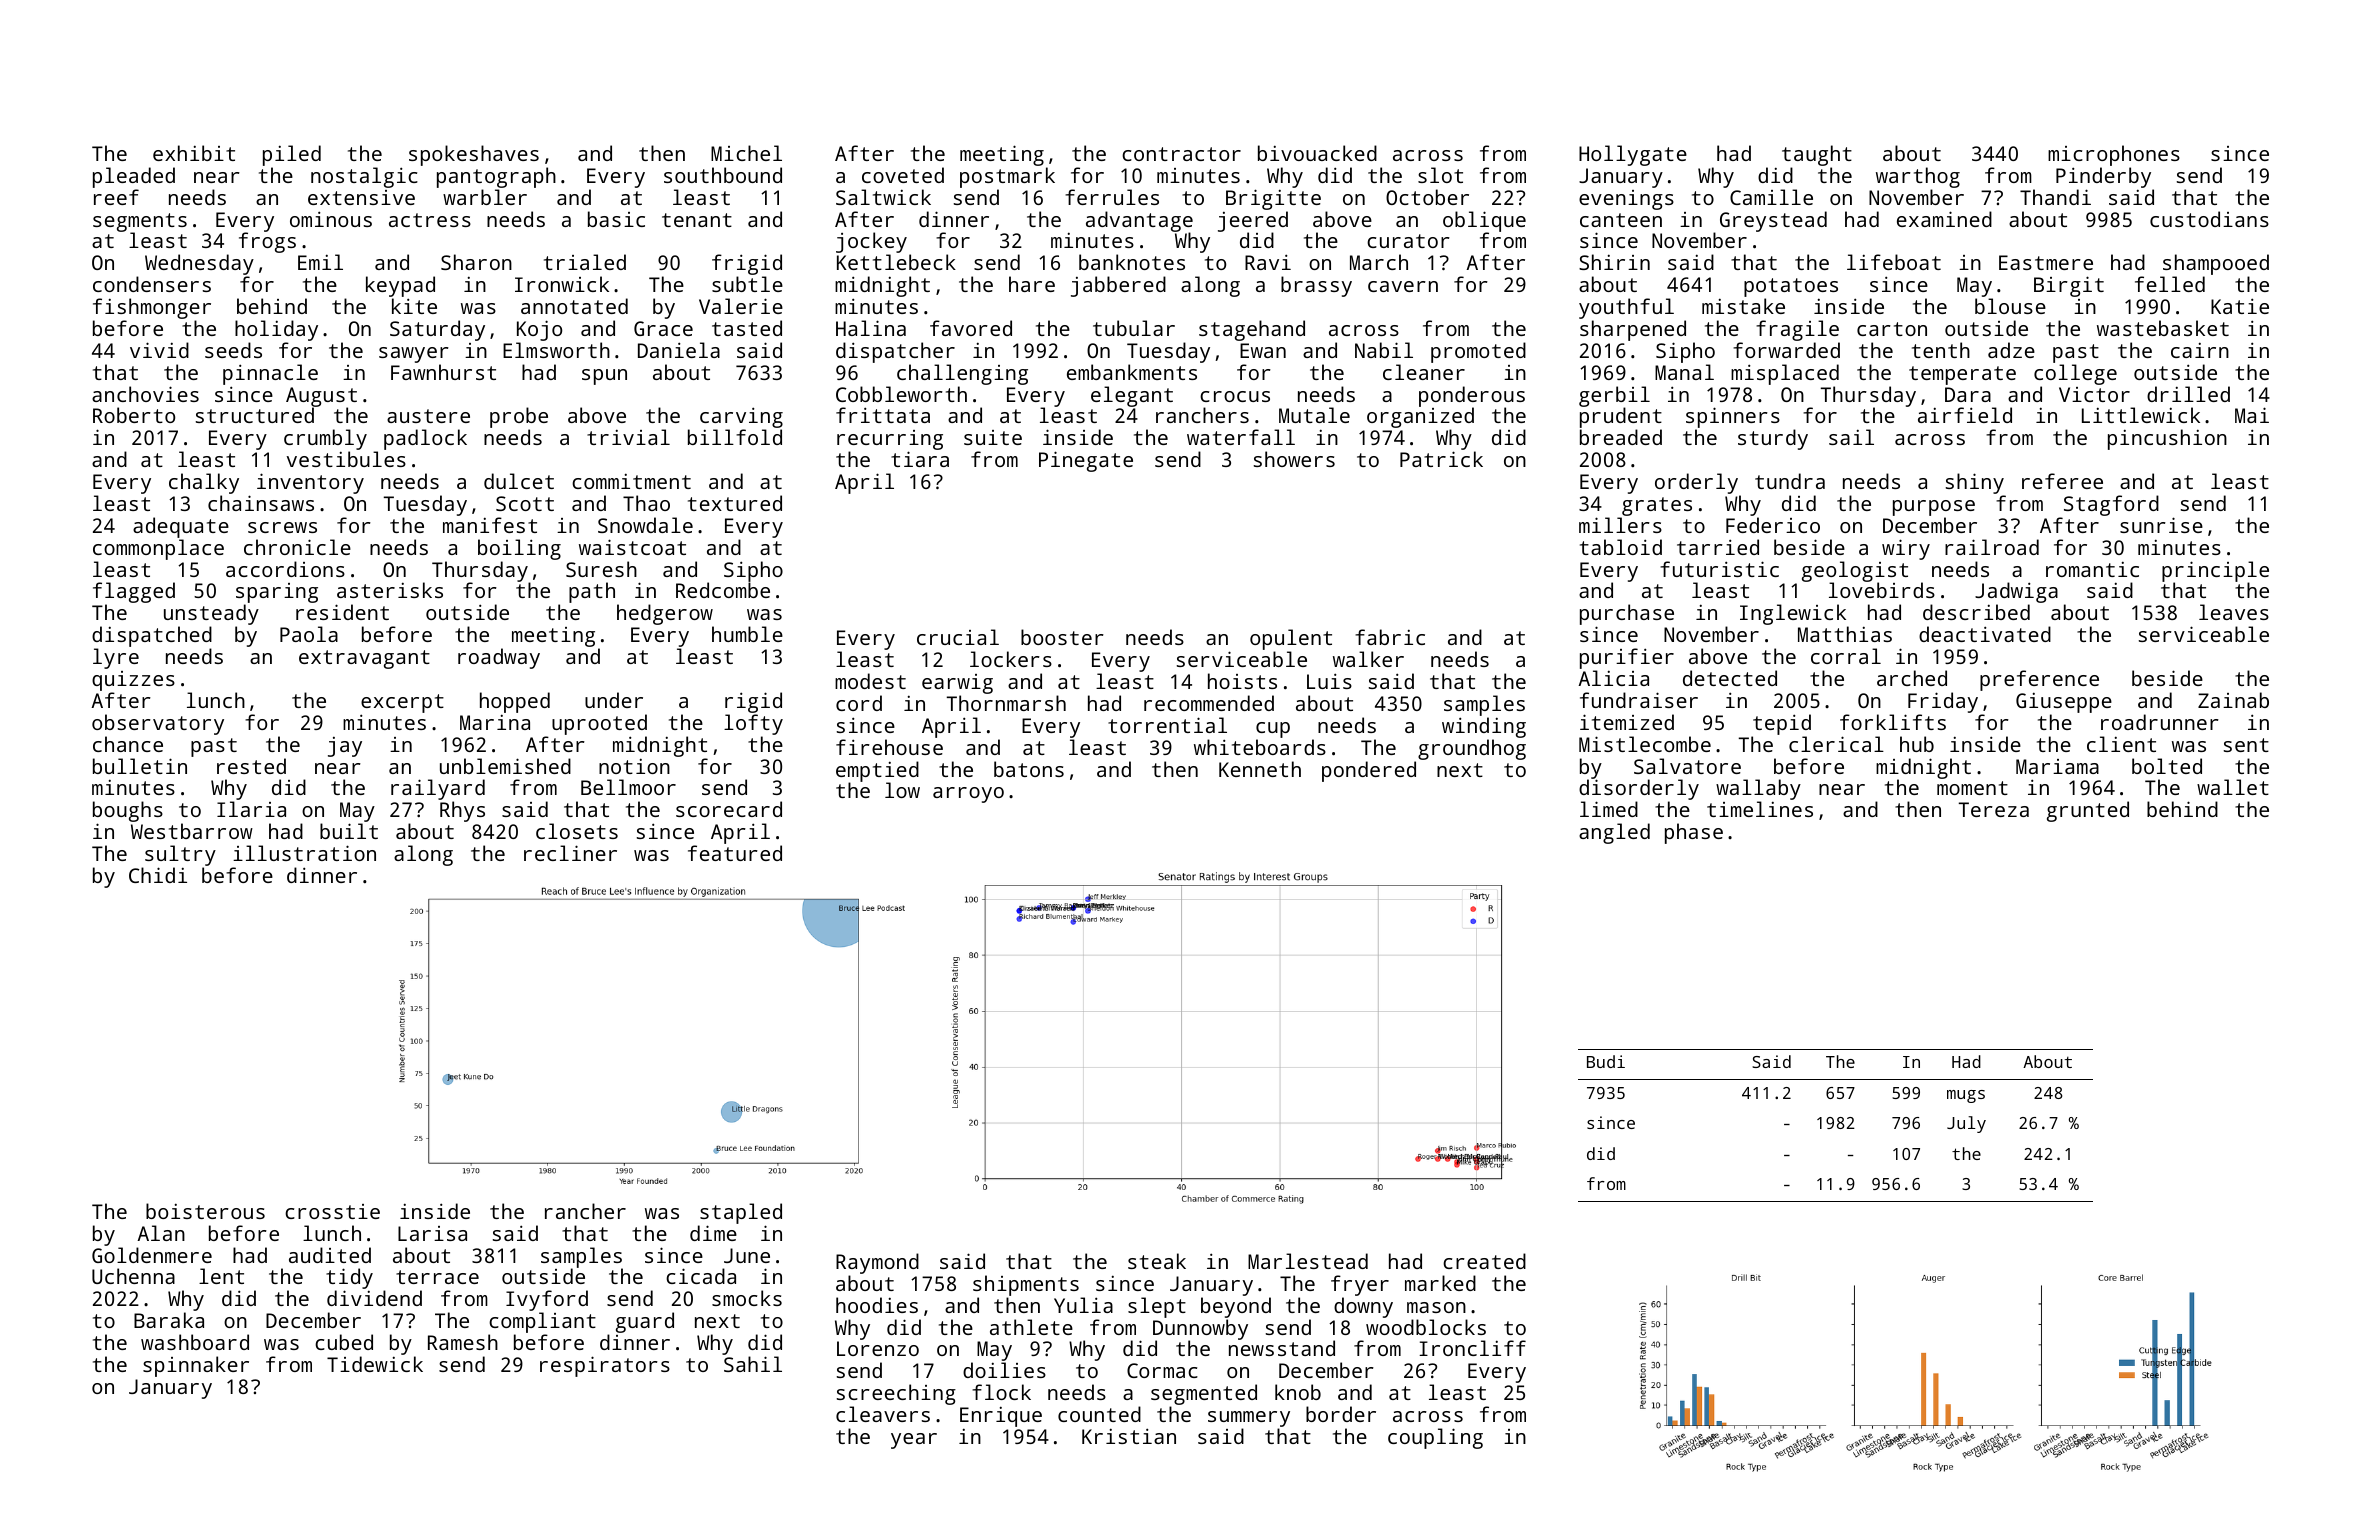 This image has width=2362, height=1528. What do you see at coordinates (474, 155) in the image?
I see `spokeshaves` at bounding box center [474, 155].
